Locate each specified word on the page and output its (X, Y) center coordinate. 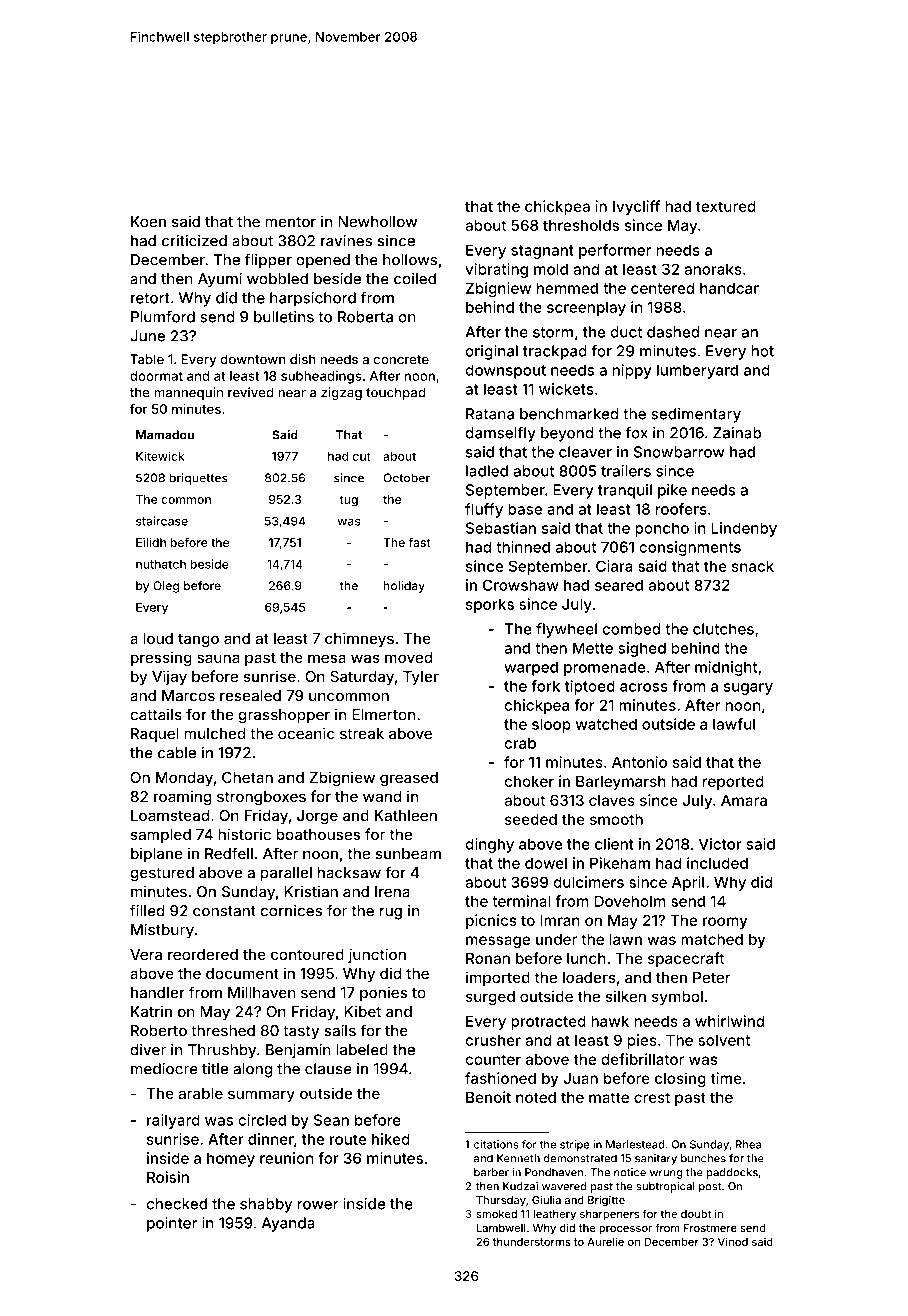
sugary (748, 689)
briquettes (199, 479)
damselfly (500, 434)
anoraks (713, 269)
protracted (548, 1022)
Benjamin (298, 1051)
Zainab (737, 433)
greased (409, 779)
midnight (726, 668)
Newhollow (377, 222)
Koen (148, 222)
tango (198, 640)
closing (680, 1079)
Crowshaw (521, 585)
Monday (184, 779)
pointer (172, 1224)
